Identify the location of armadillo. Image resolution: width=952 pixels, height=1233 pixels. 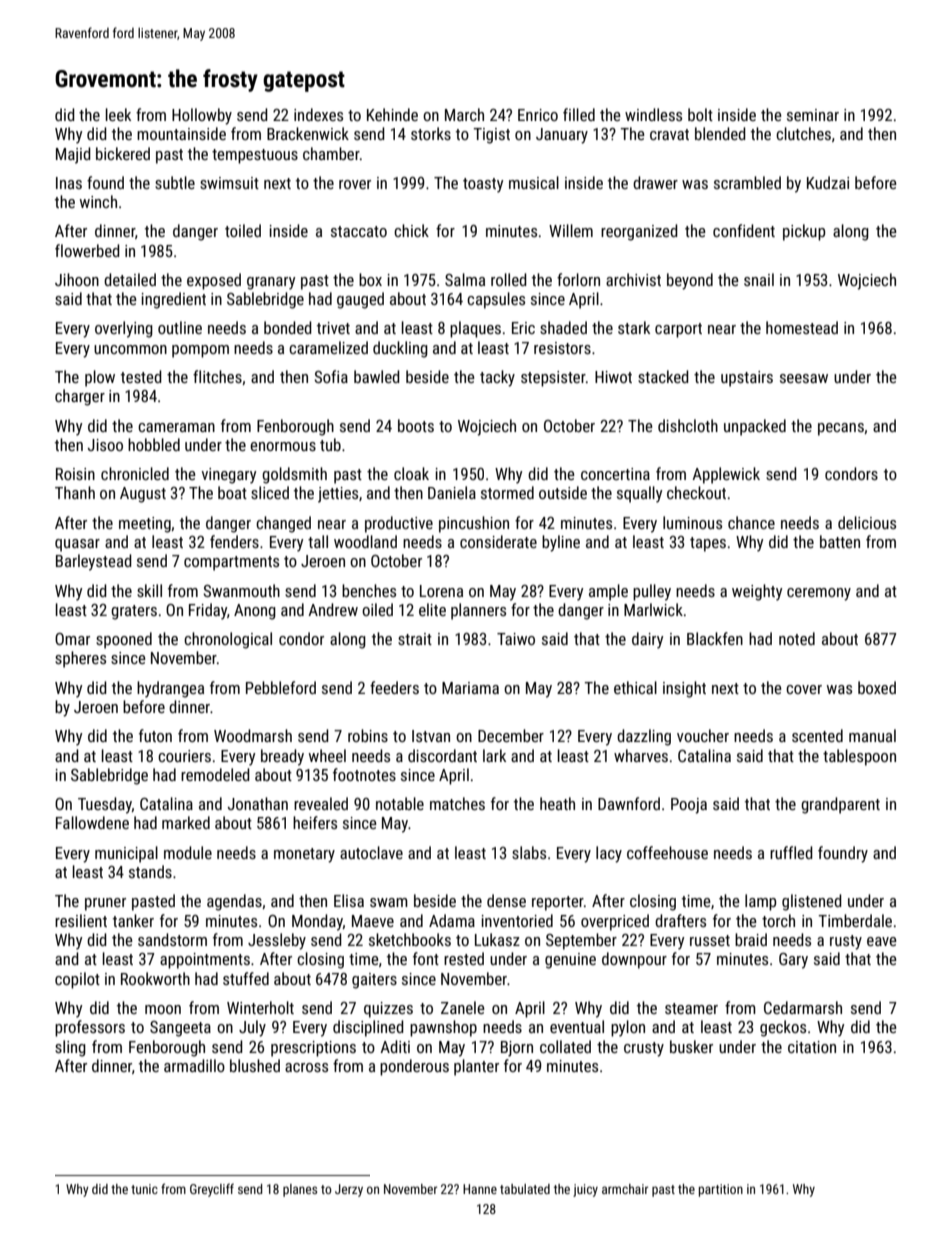
(194, 1065).
